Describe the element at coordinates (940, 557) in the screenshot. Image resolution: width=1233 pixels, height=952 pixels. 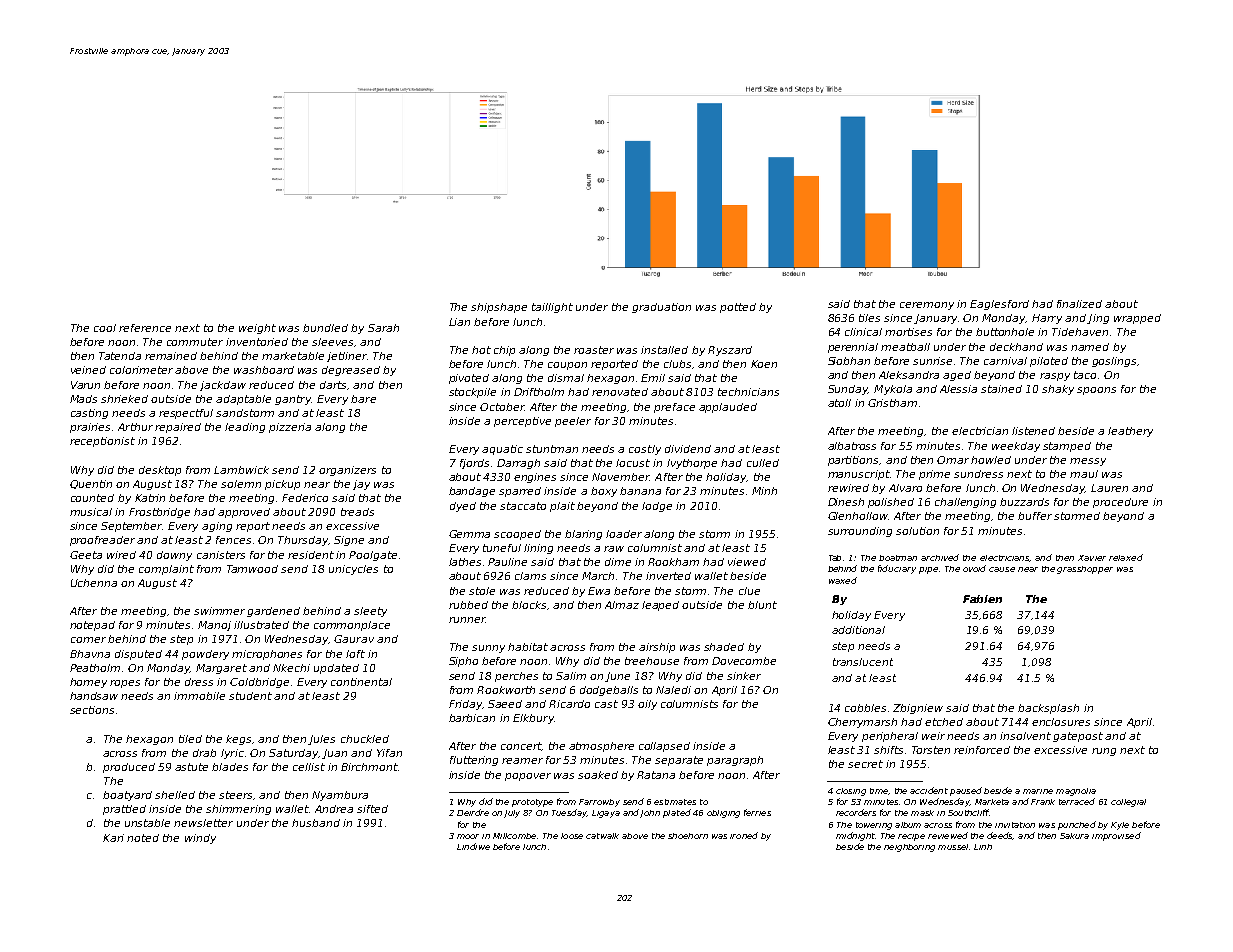
I see `archived` at that location.
